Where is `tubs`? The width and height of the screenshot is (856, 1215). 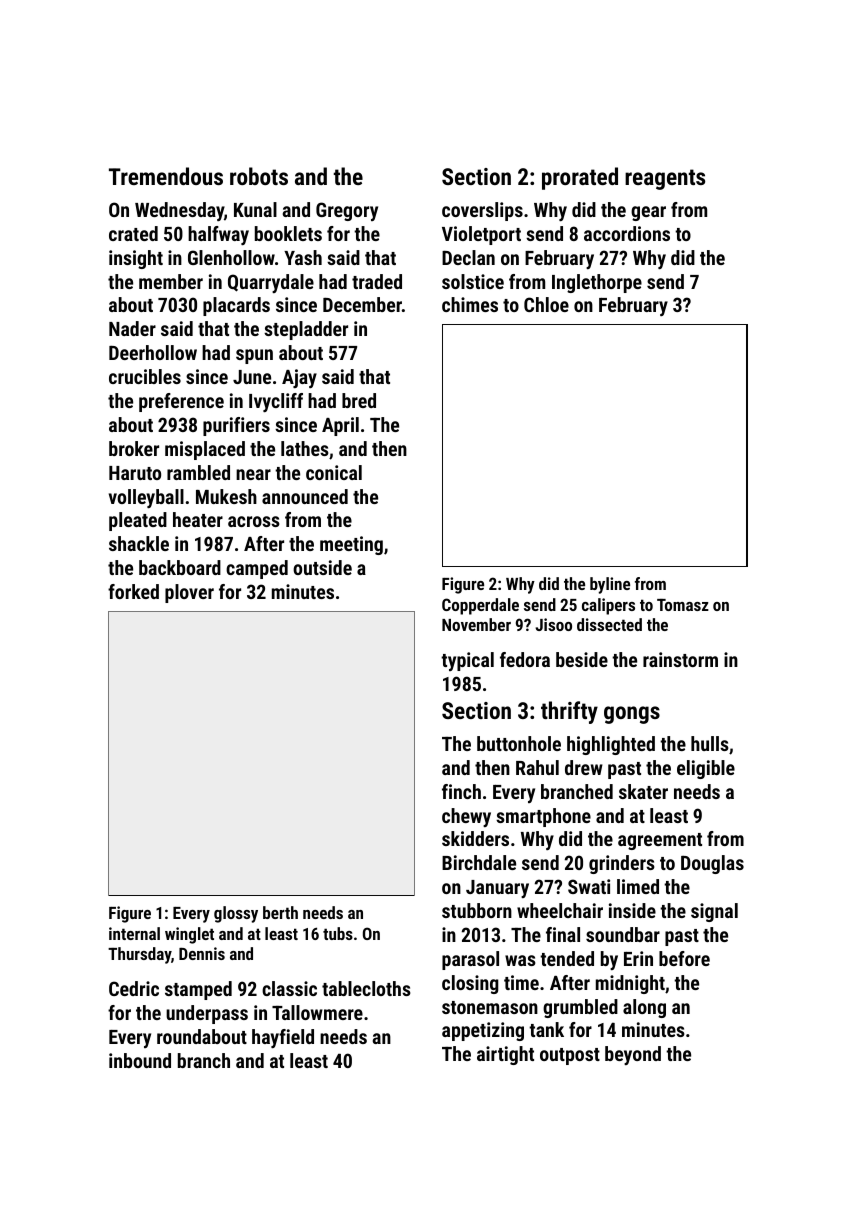
tubs is located at coordinates (338, 933).
